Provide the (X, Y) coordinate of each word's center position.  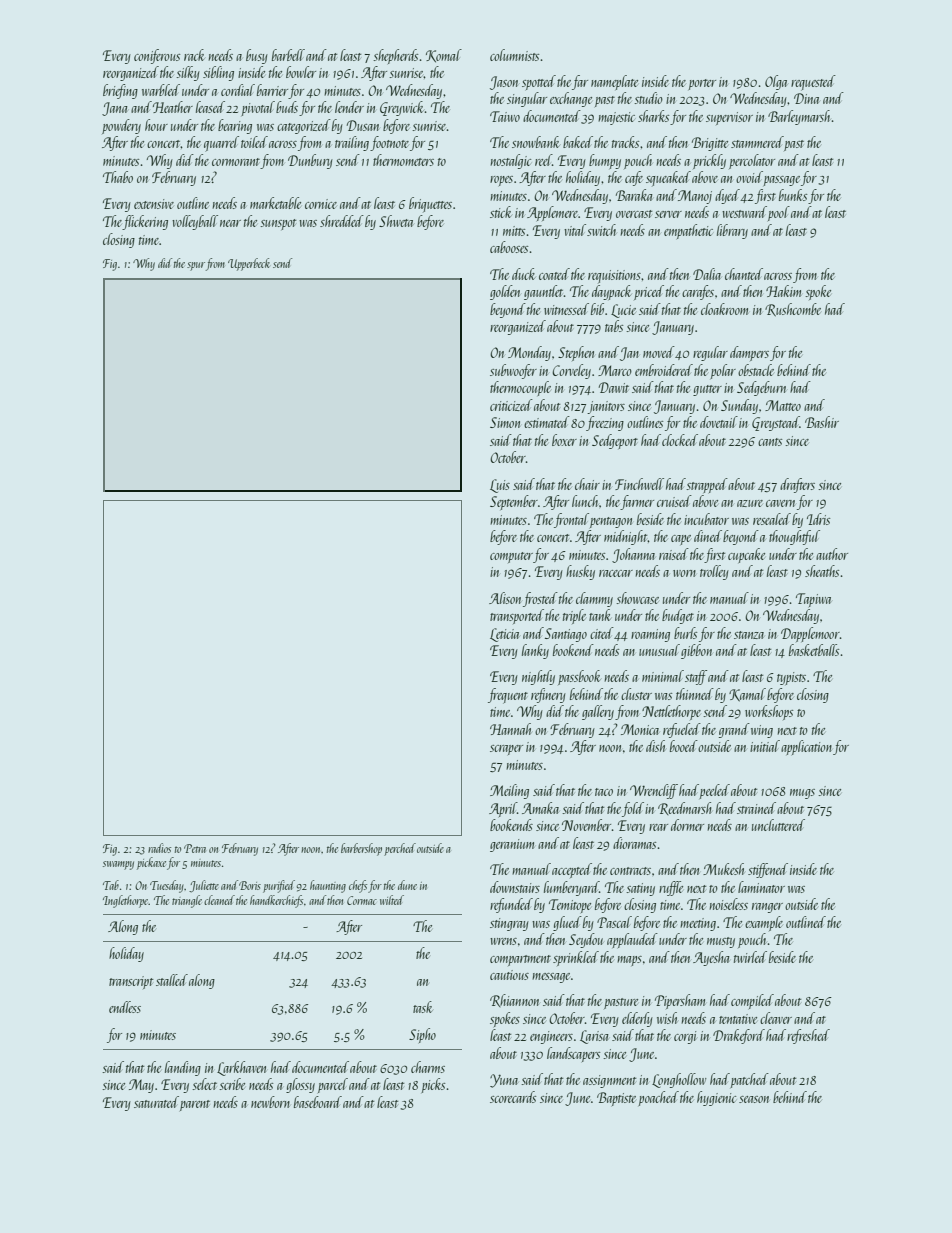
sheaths (822, 571)
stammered (757, 142)
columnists (514, 55)
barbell (288, 55)
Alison (505, 598)
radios (159, 848)
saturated (156, 1102)
